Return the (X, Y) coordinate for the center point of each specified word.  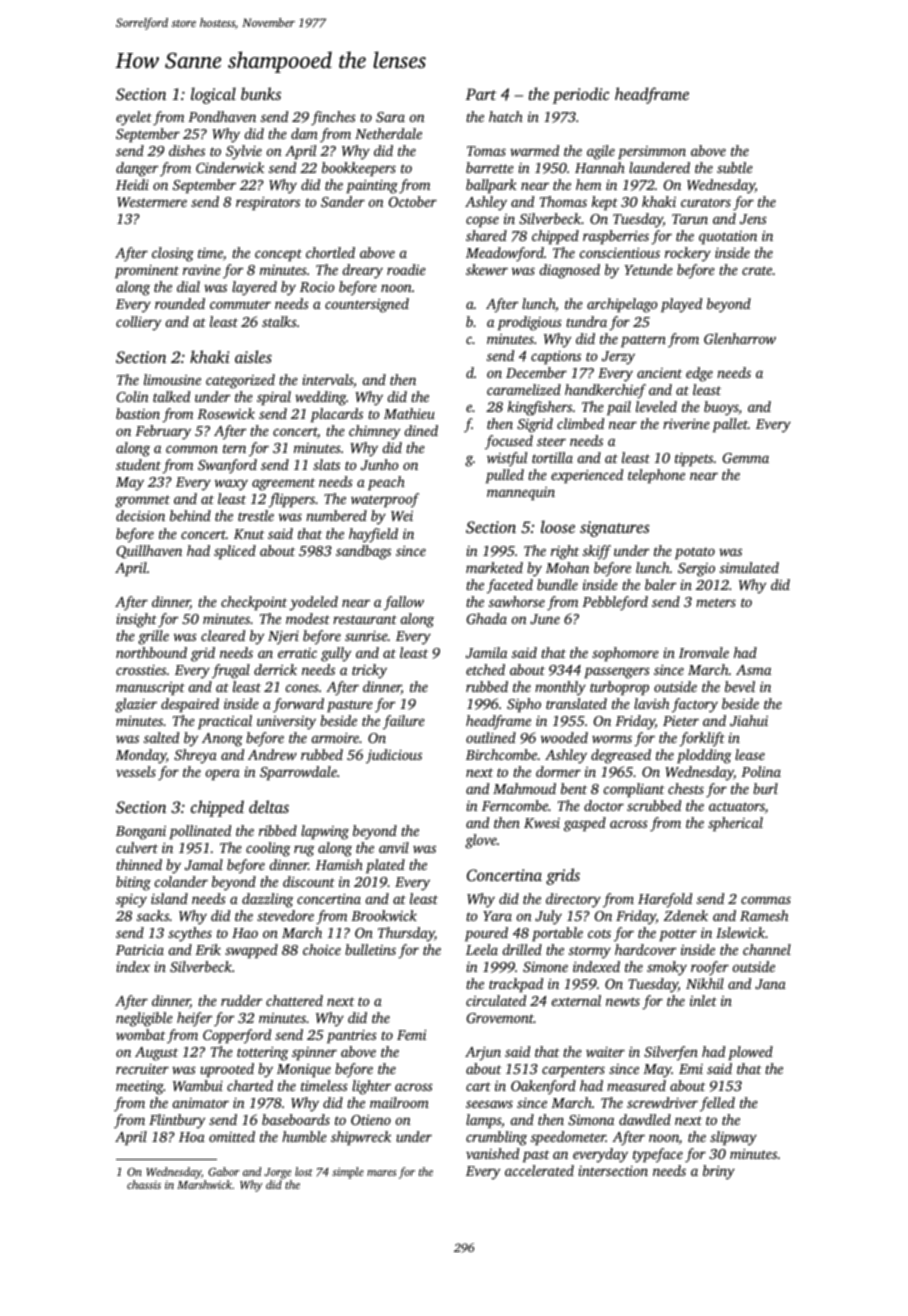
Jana (770, 984)
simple (348, 1173)
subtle (735, 167)
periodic (581, 95)
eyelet (134, 118)
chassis (144, 1184)
